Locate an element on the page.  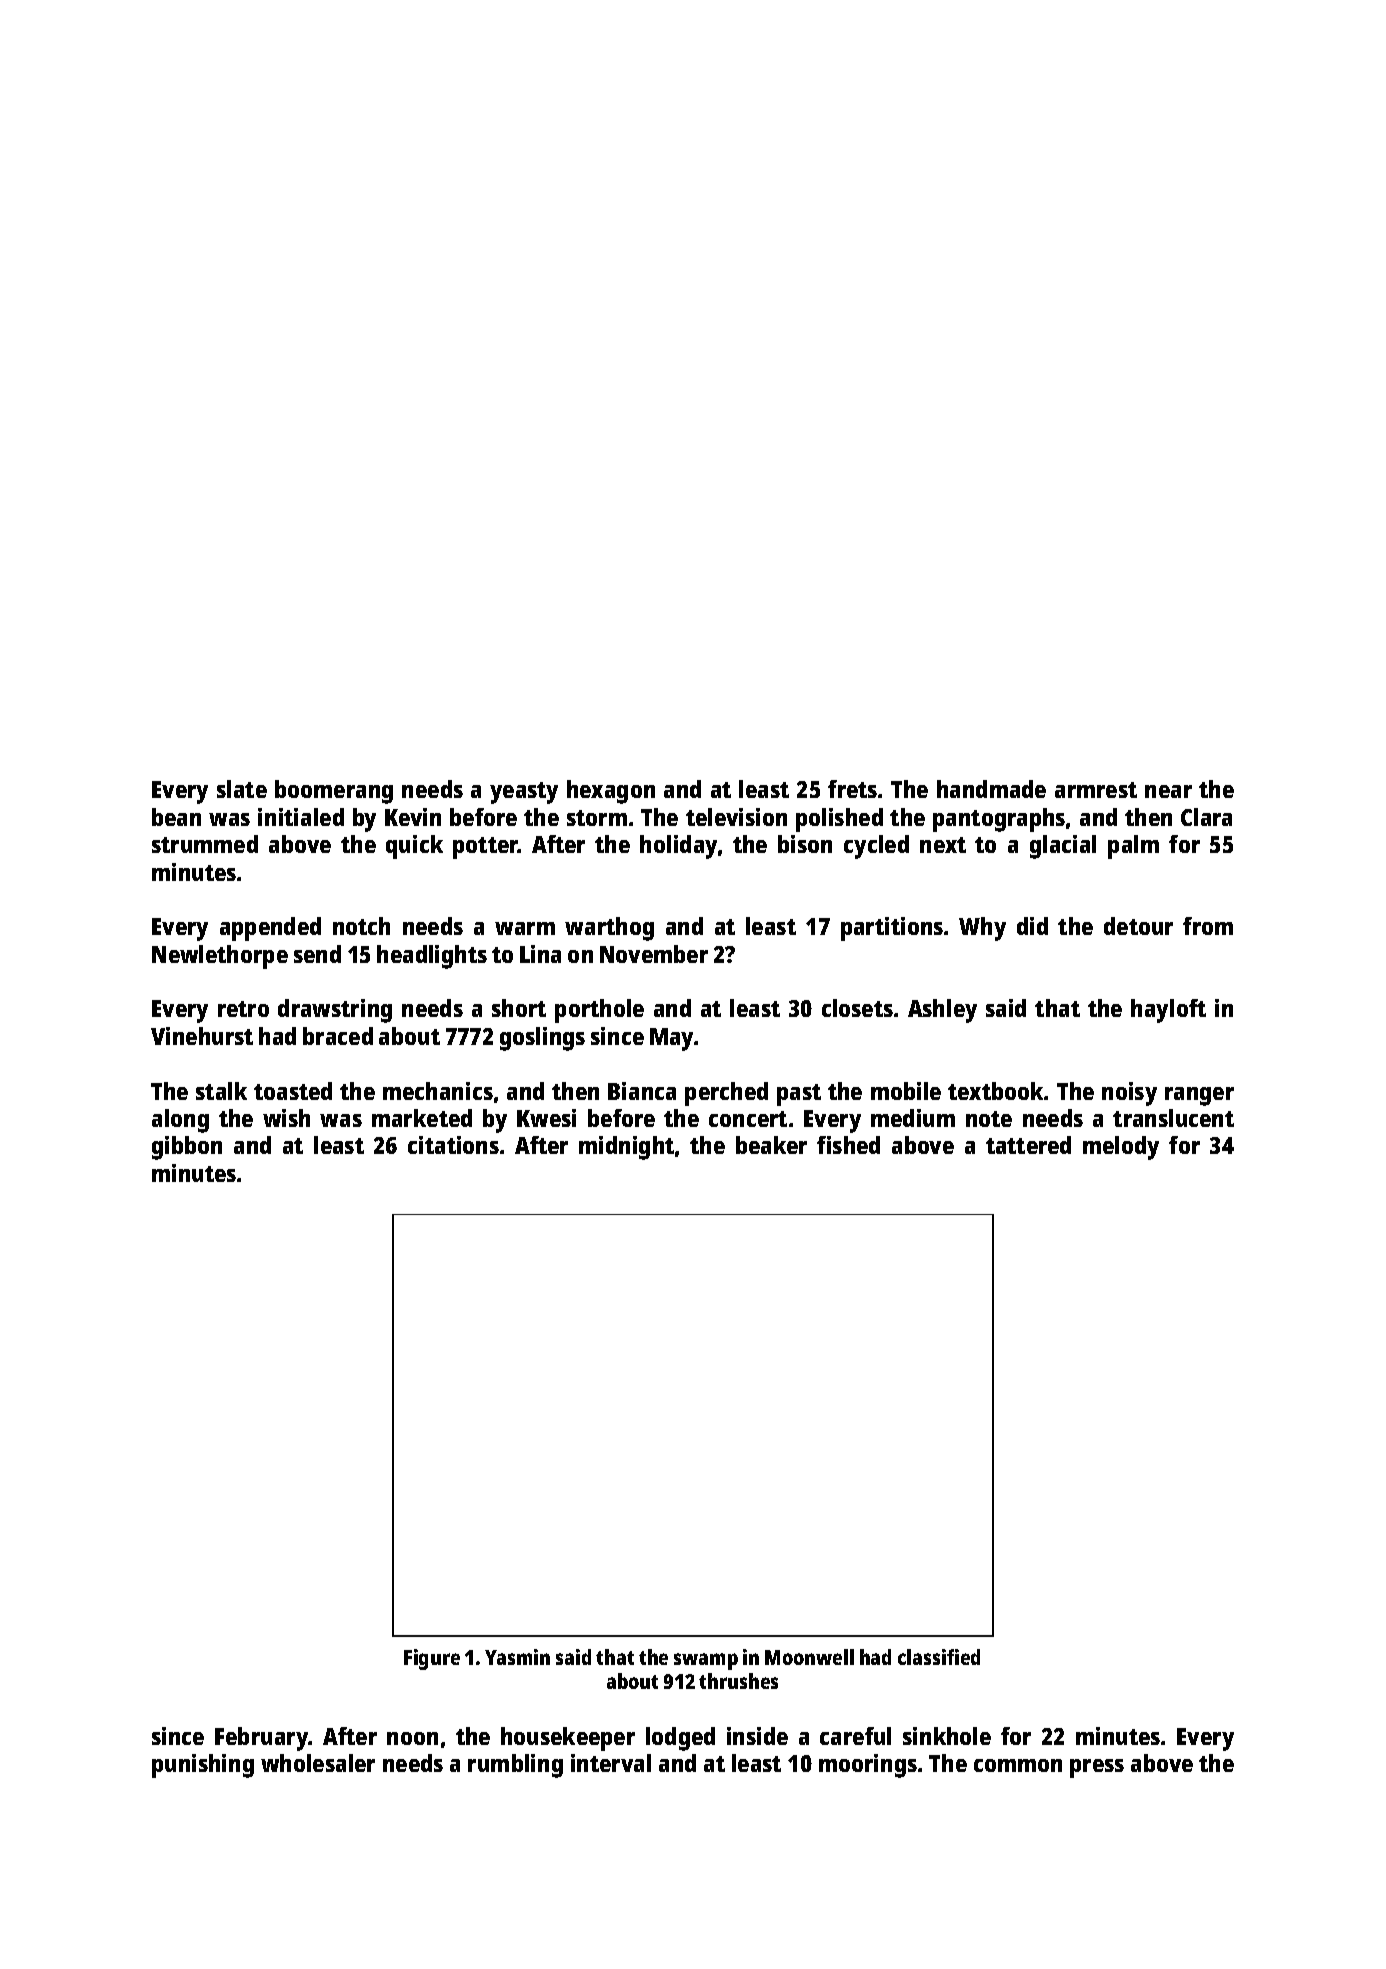
slate is located at coordinates (242, 789).
